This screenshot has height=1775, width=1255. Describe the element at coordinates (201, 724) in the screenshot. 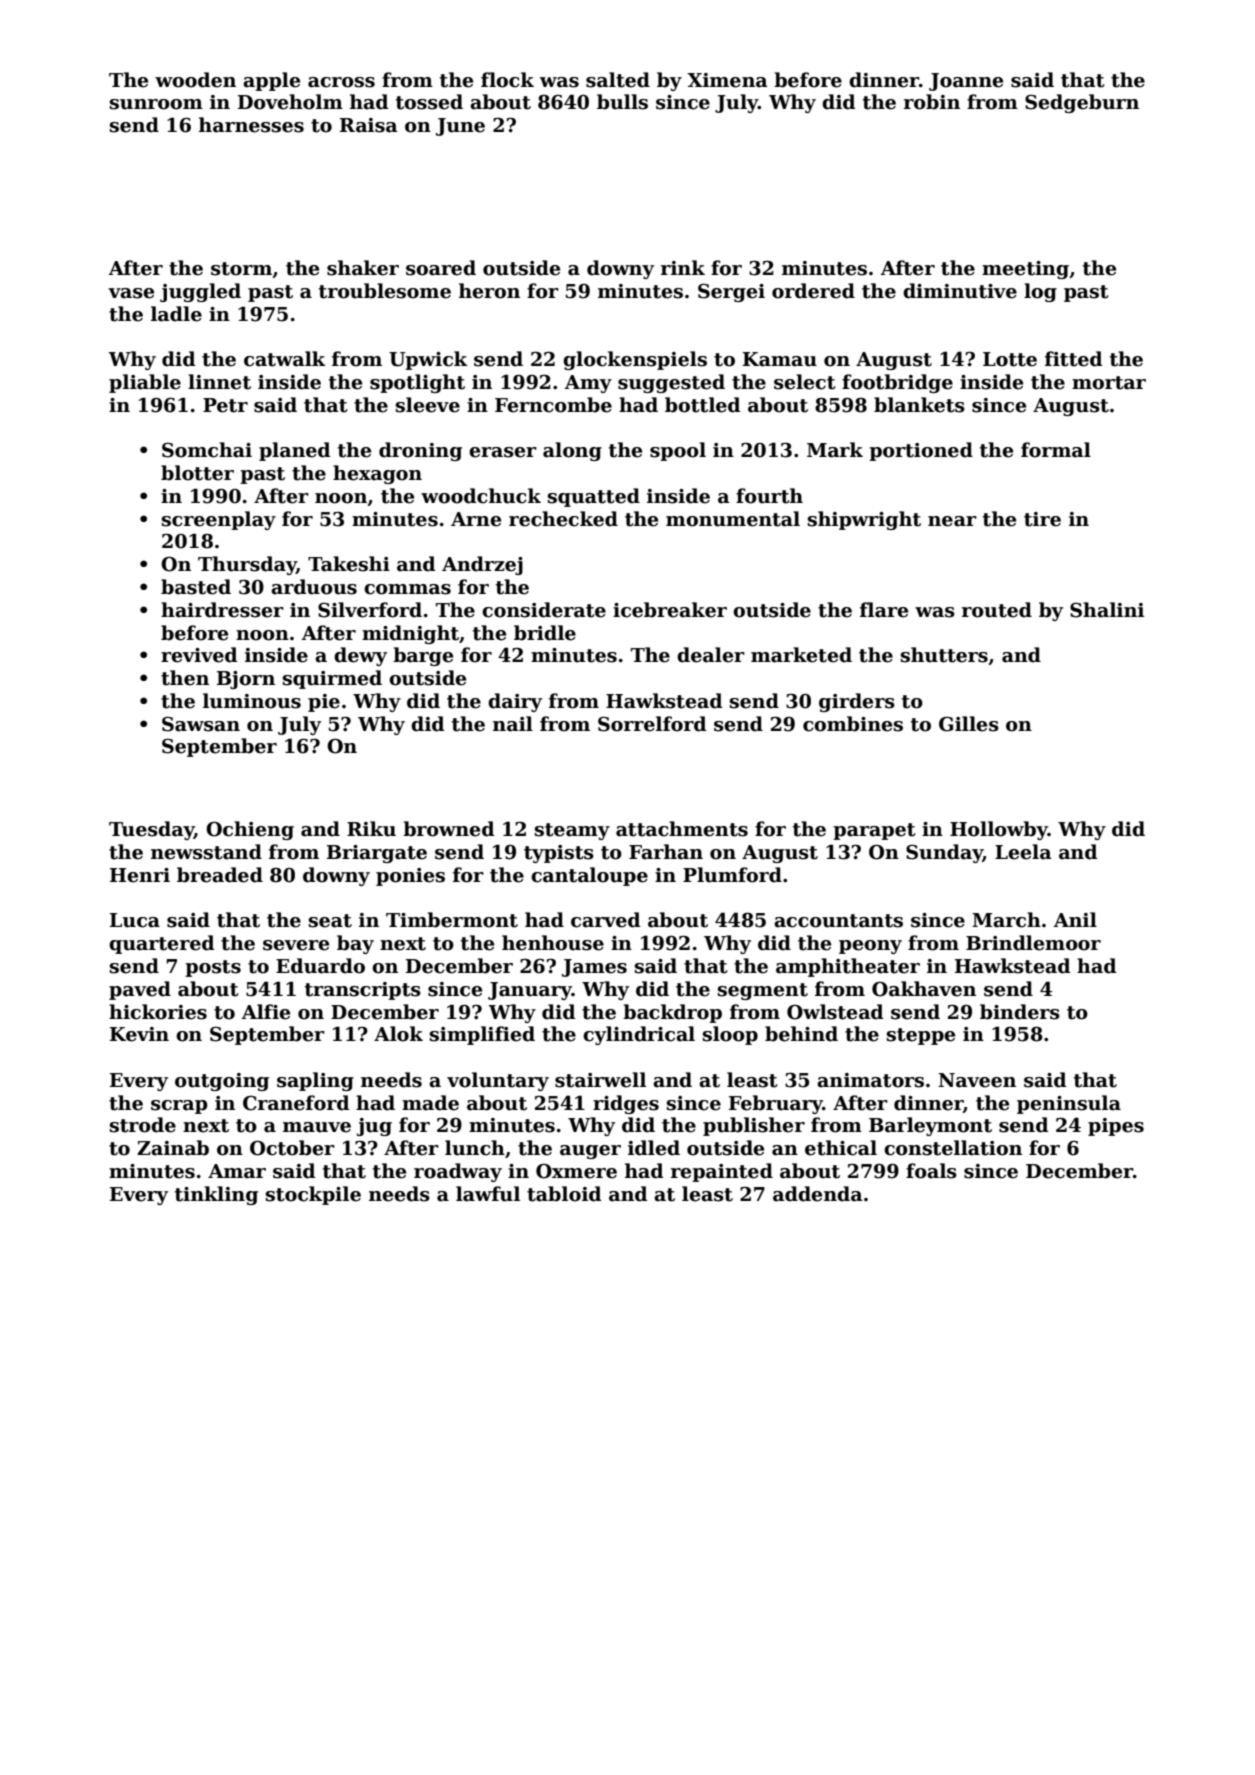

I see `Sawsan` at that location.
